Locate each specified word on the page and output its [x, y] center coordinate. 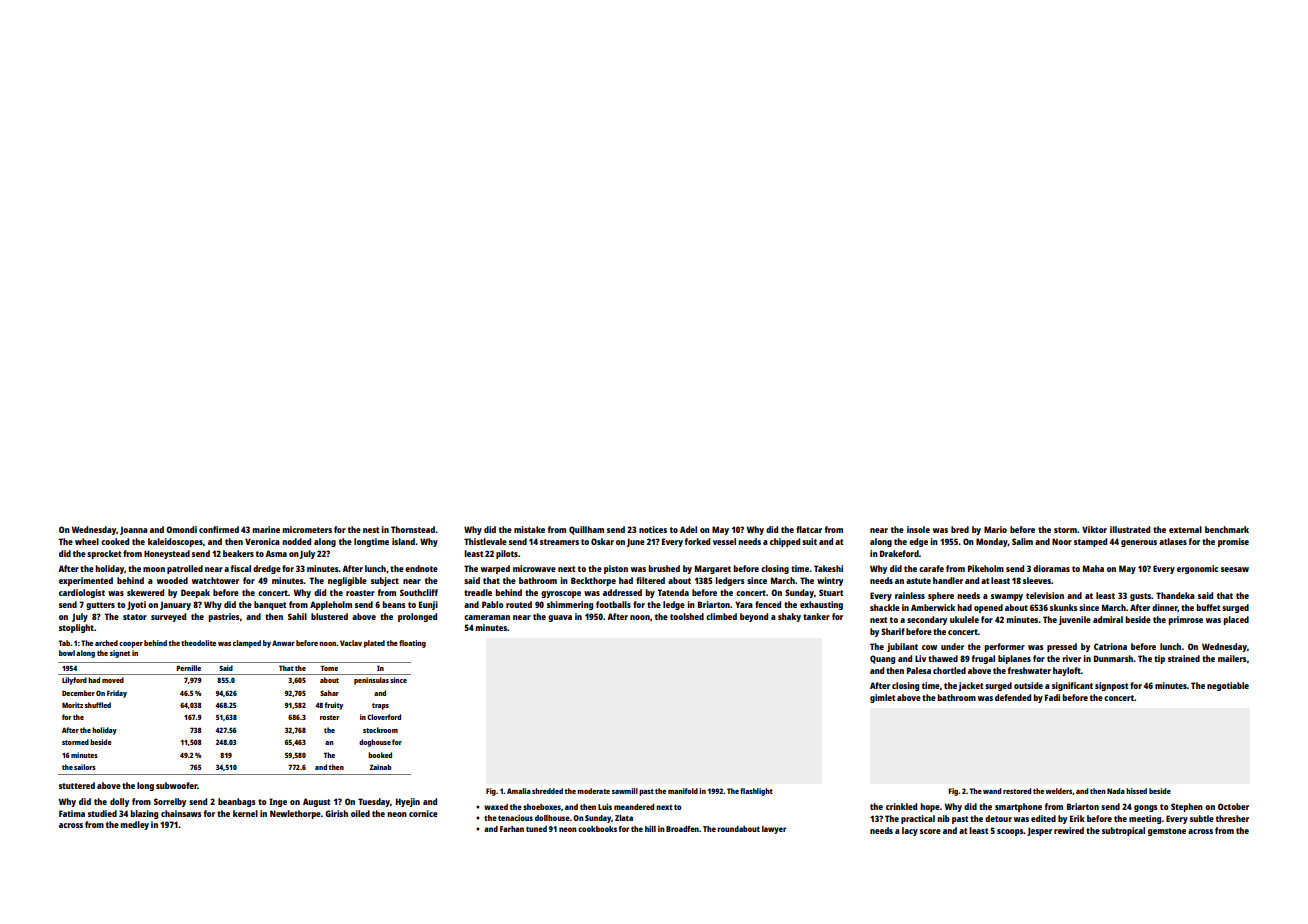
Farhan [512, 829]
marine [266, 529]
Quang [882, 659]
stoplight [76, 628]
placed [1236, 620]
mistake [529, 529]
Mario [995, 529]
